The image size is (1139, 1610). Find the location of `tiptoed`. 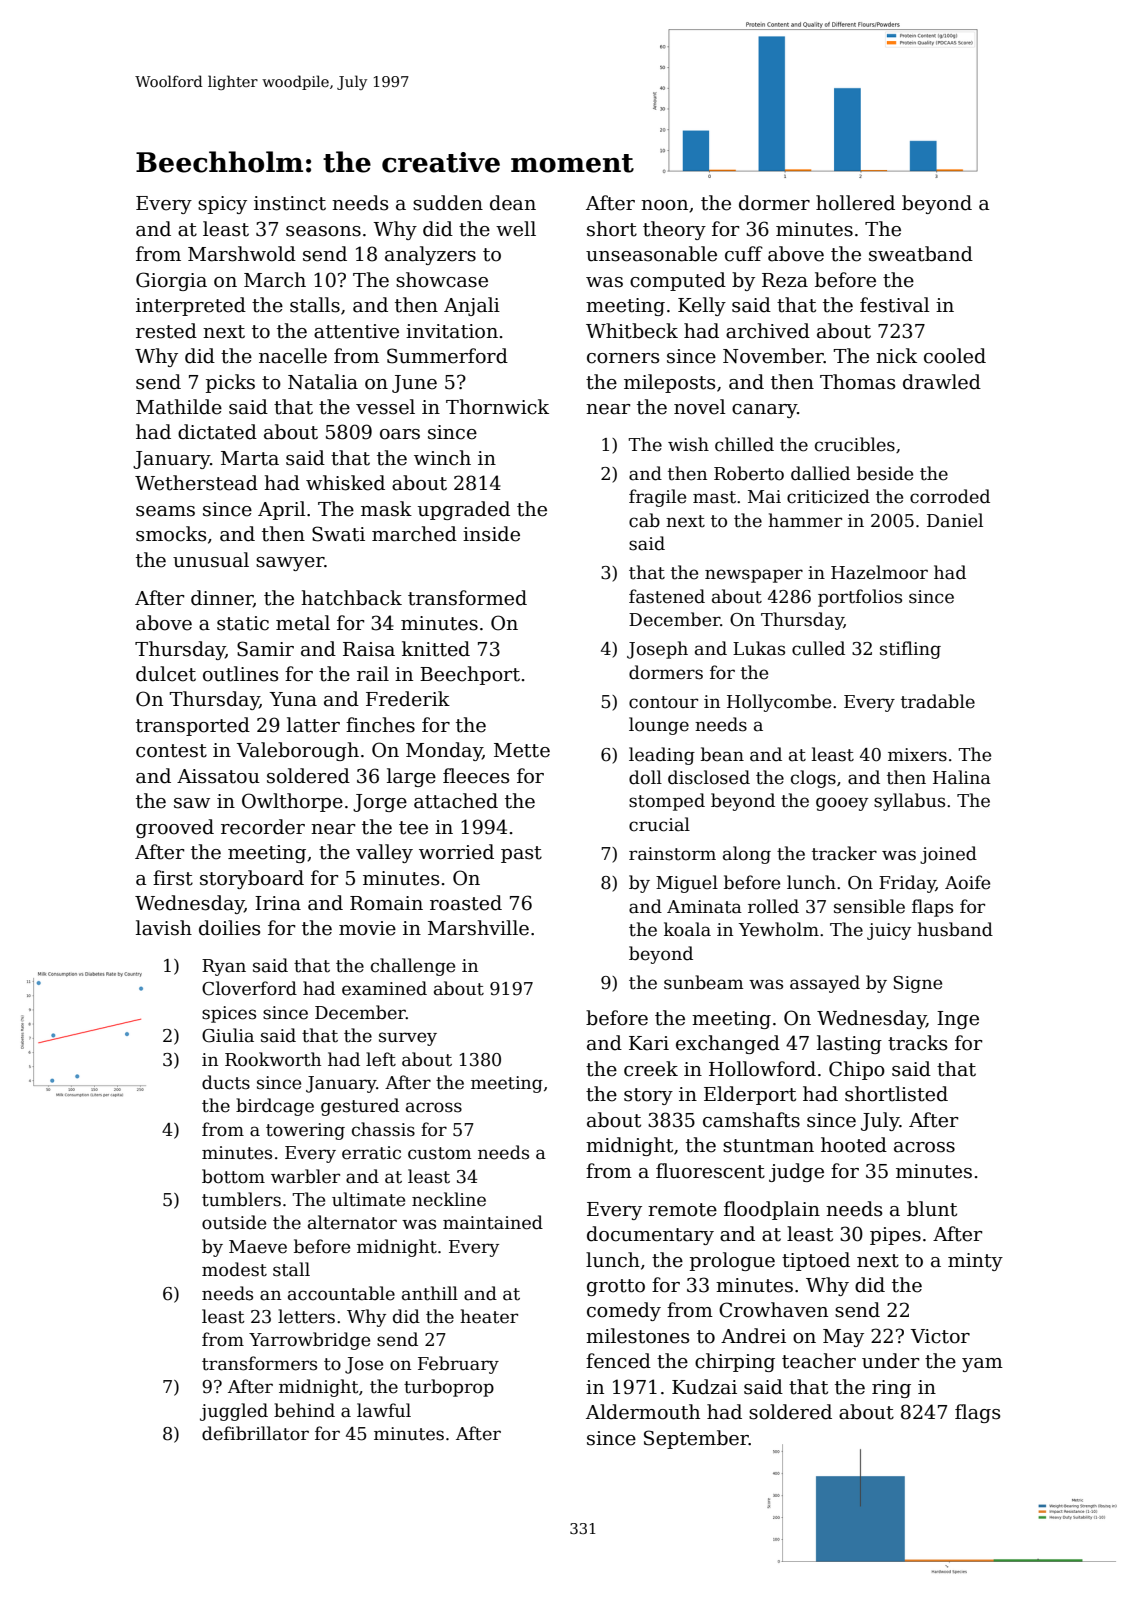

tiptoed is located at coordinates (816, 1261).
